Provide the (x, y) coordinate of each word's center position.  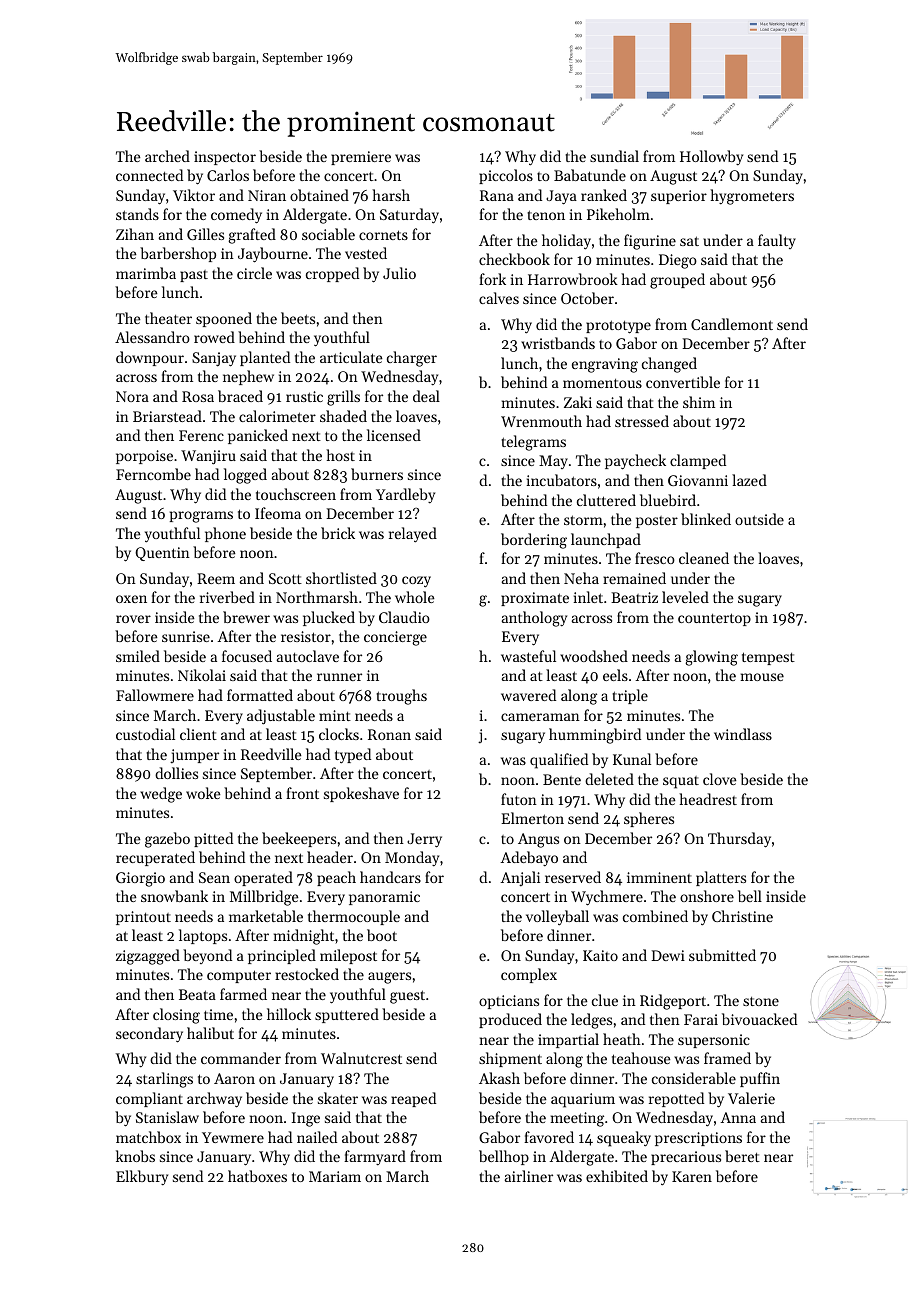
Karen (692, 1176)
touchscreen (296, 494)
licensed (394, 435)
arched (167, 156)
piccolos (506, 176)
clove (720, 779)
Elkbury (142, 1177)
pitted (213, 839)
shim (699, 402)
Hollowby (711, 157)
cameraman (540, 717)
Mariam (335, 1176)
